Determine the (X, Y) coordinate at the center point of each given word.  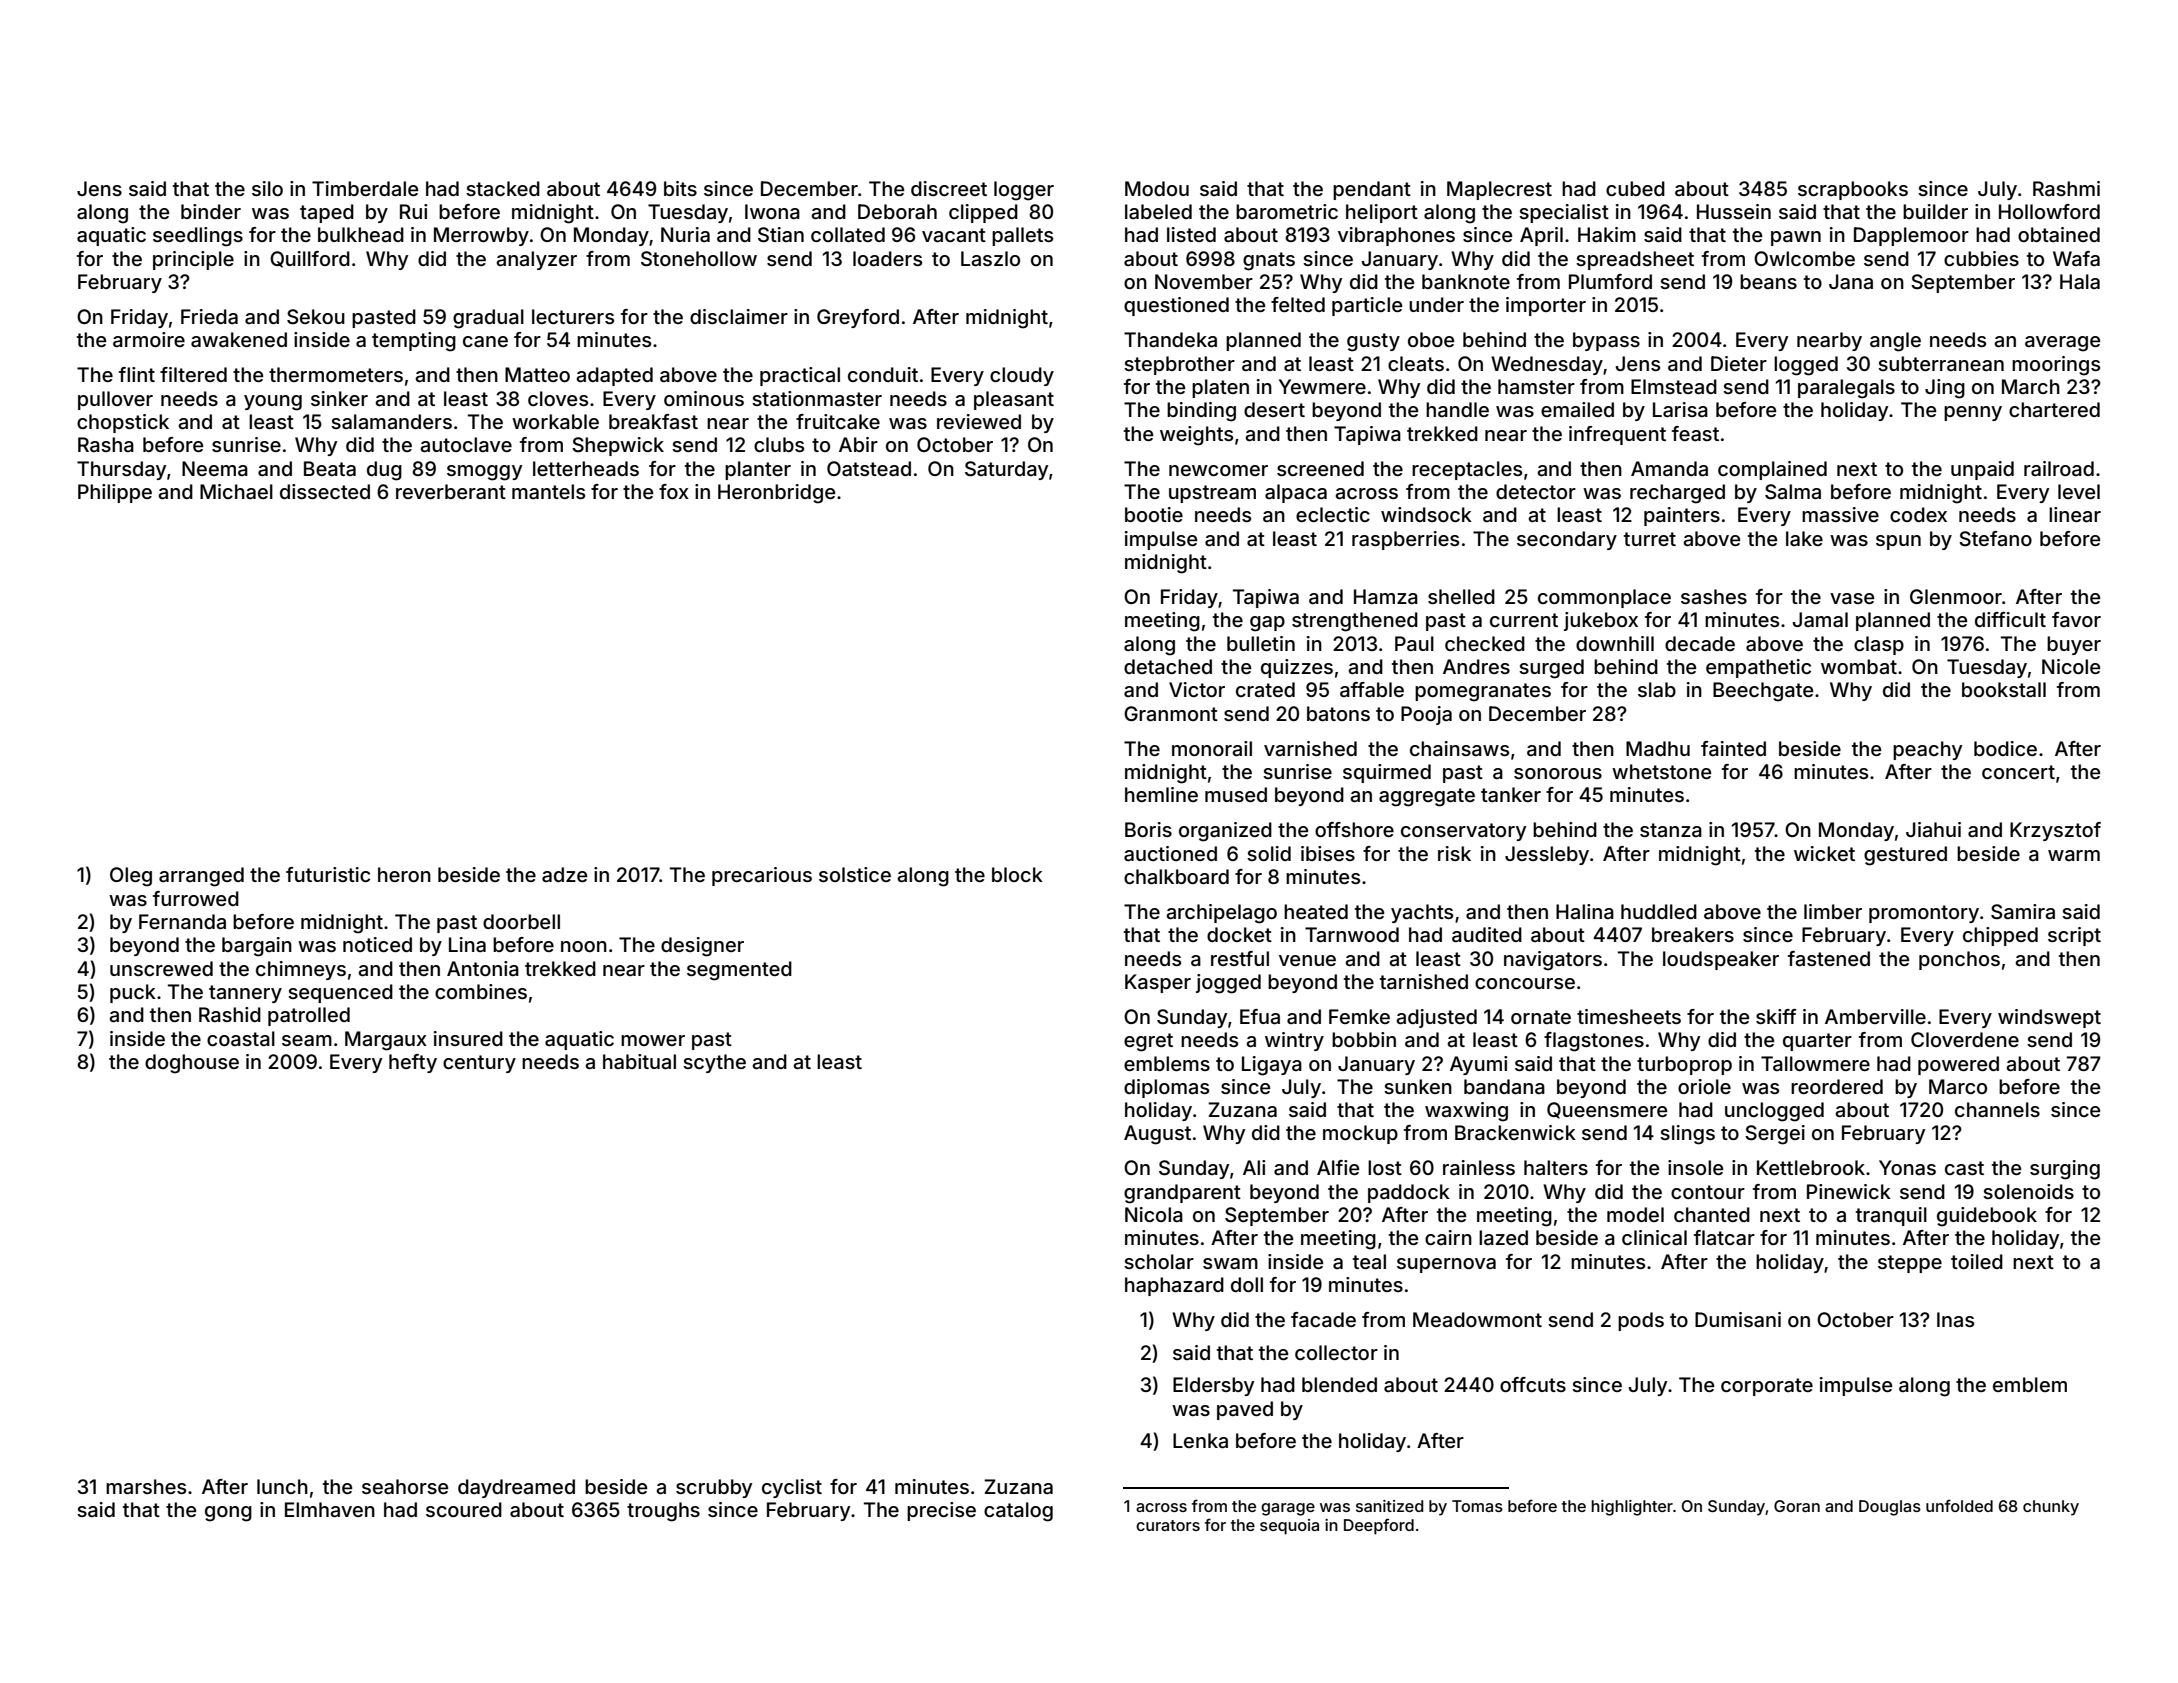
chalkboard (1176, 877)
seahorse (405, 1486)
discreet (949, 188)
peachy (1927, 750)
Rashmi (2066, 188)
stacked (503, 189)
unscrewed (161, 968)
